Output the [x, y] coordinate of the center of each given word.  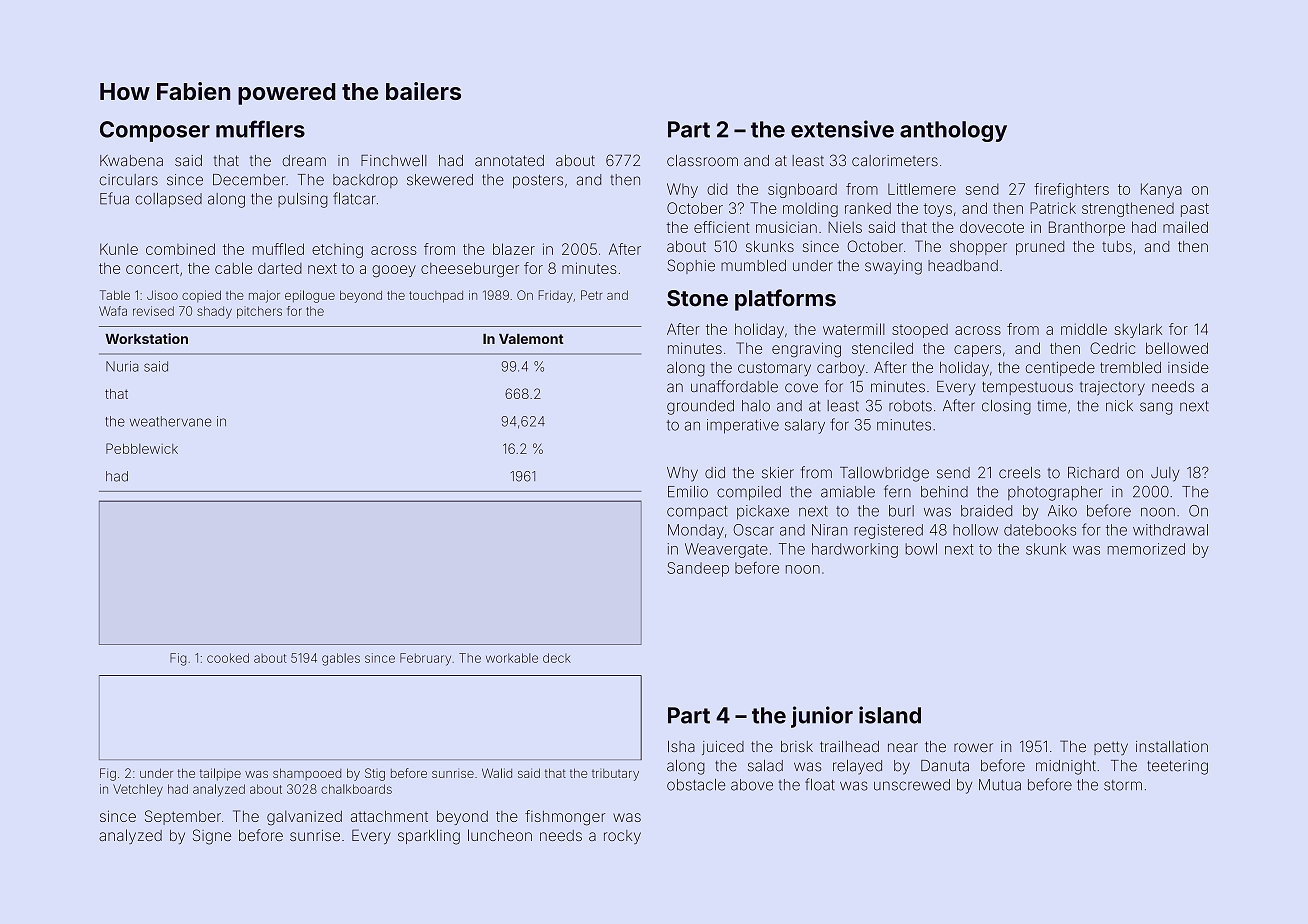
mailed [1185, 227]
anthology [953, 131]
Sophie [691, 266]
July [1165, 474]
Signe [212, 837]
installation [1172, 746]
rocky [622, 837]
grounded [700, 407]
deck [557, 658]
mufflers [260, 129]
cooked [228, 658]
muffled [278, 249]
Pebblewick [142, 448]
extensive [842, 129]
